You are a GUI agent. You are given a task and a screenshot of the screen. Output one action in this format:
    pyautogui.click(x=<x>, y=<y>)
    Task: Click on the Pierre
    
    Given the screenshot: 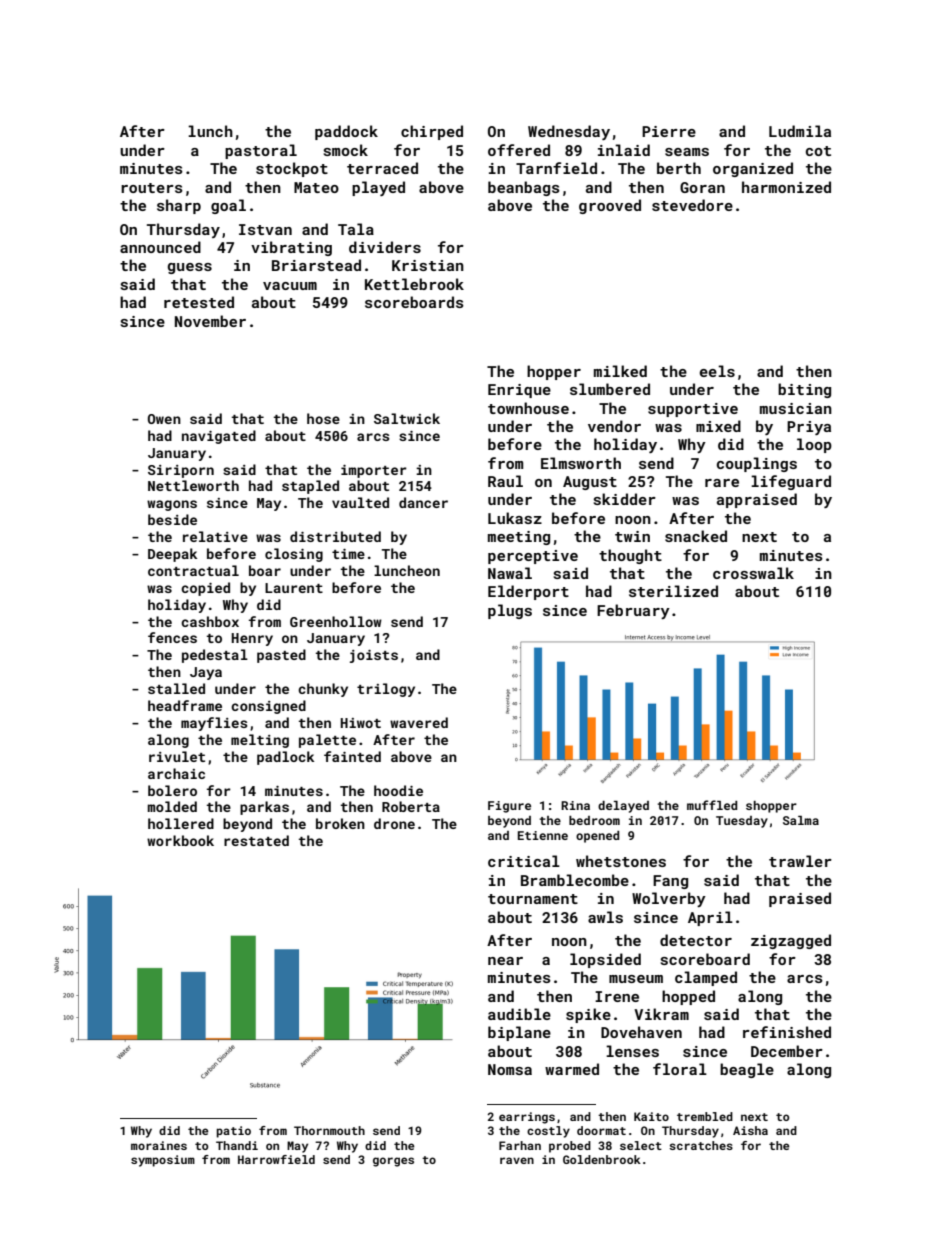 What is the action you would take?
    pyautogui.click(x=669, y=131)
